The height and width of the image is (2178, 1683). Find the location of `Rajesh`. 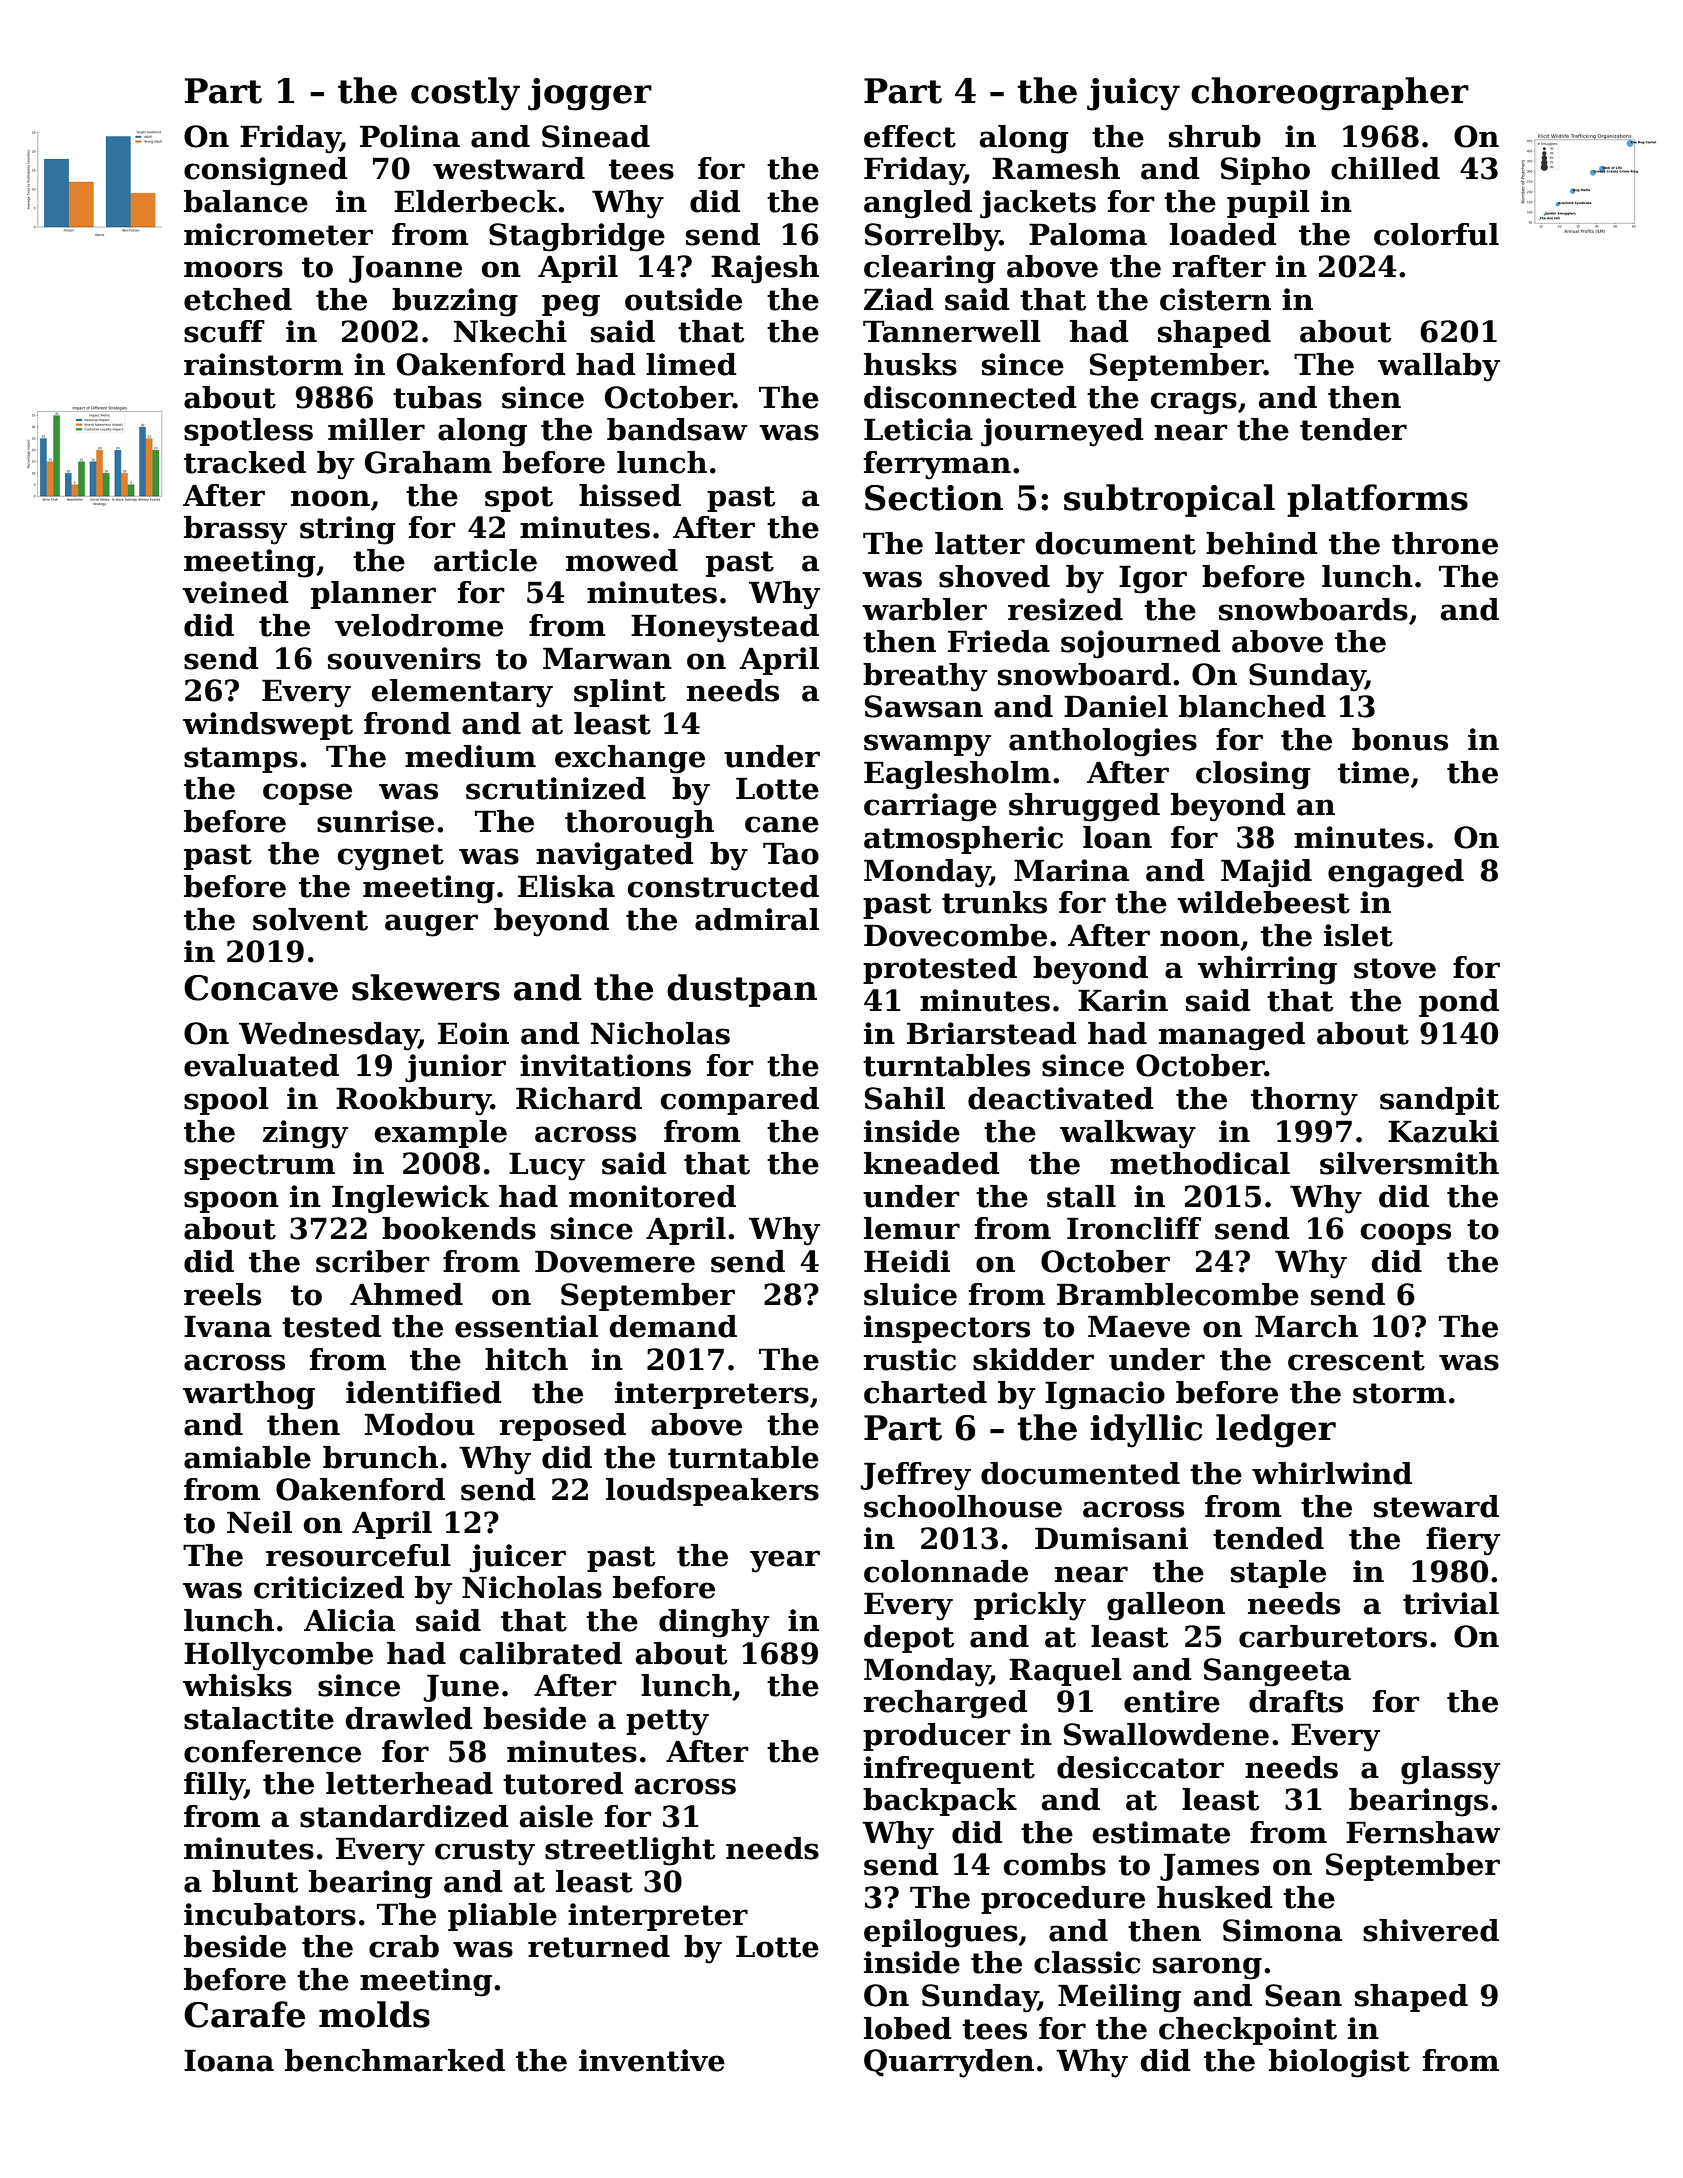

Rajesh is located at coordinates (765, 269).
